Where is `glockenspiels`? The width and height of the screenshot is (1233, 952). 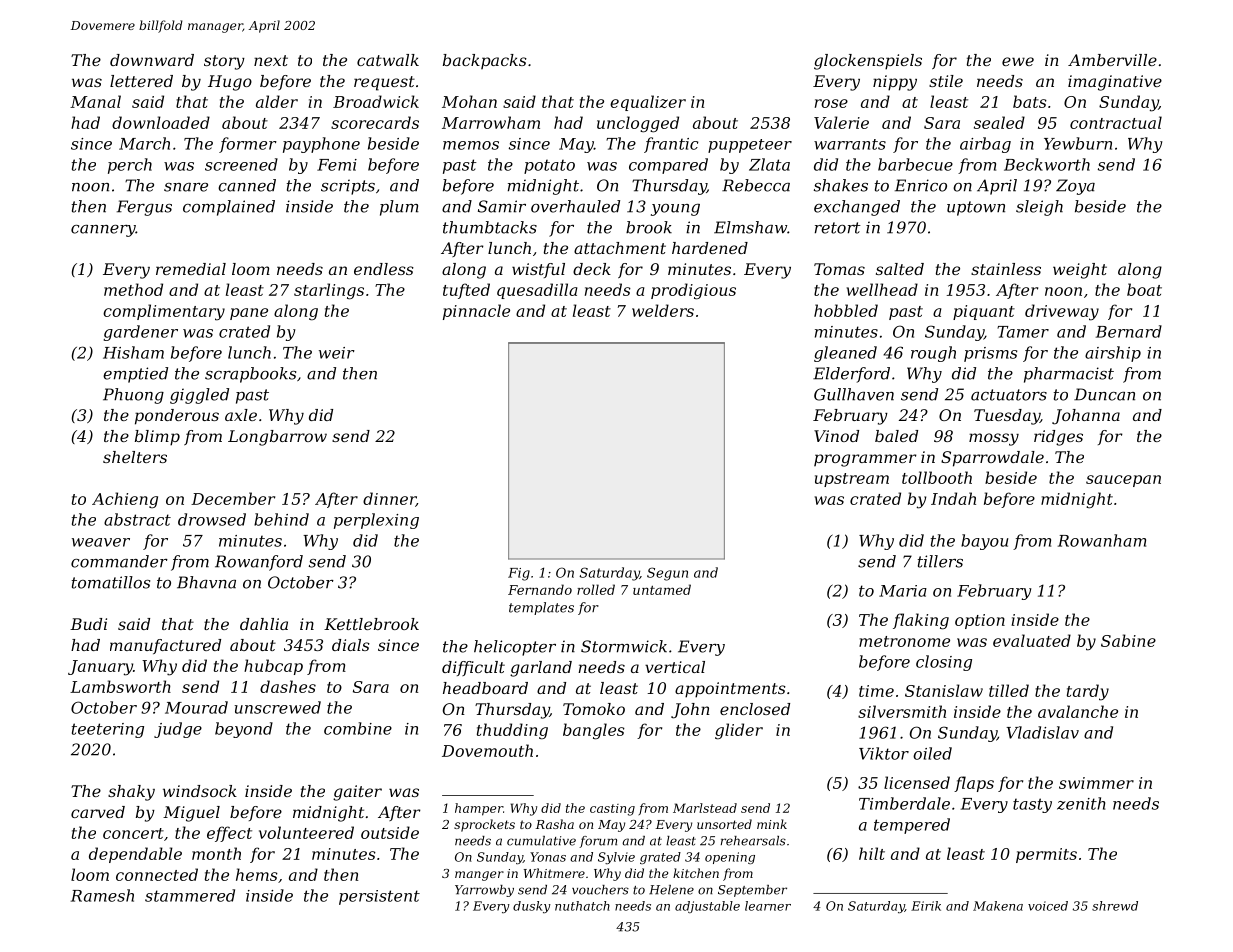 glockenspiels is located at coordinates (868, 62).
